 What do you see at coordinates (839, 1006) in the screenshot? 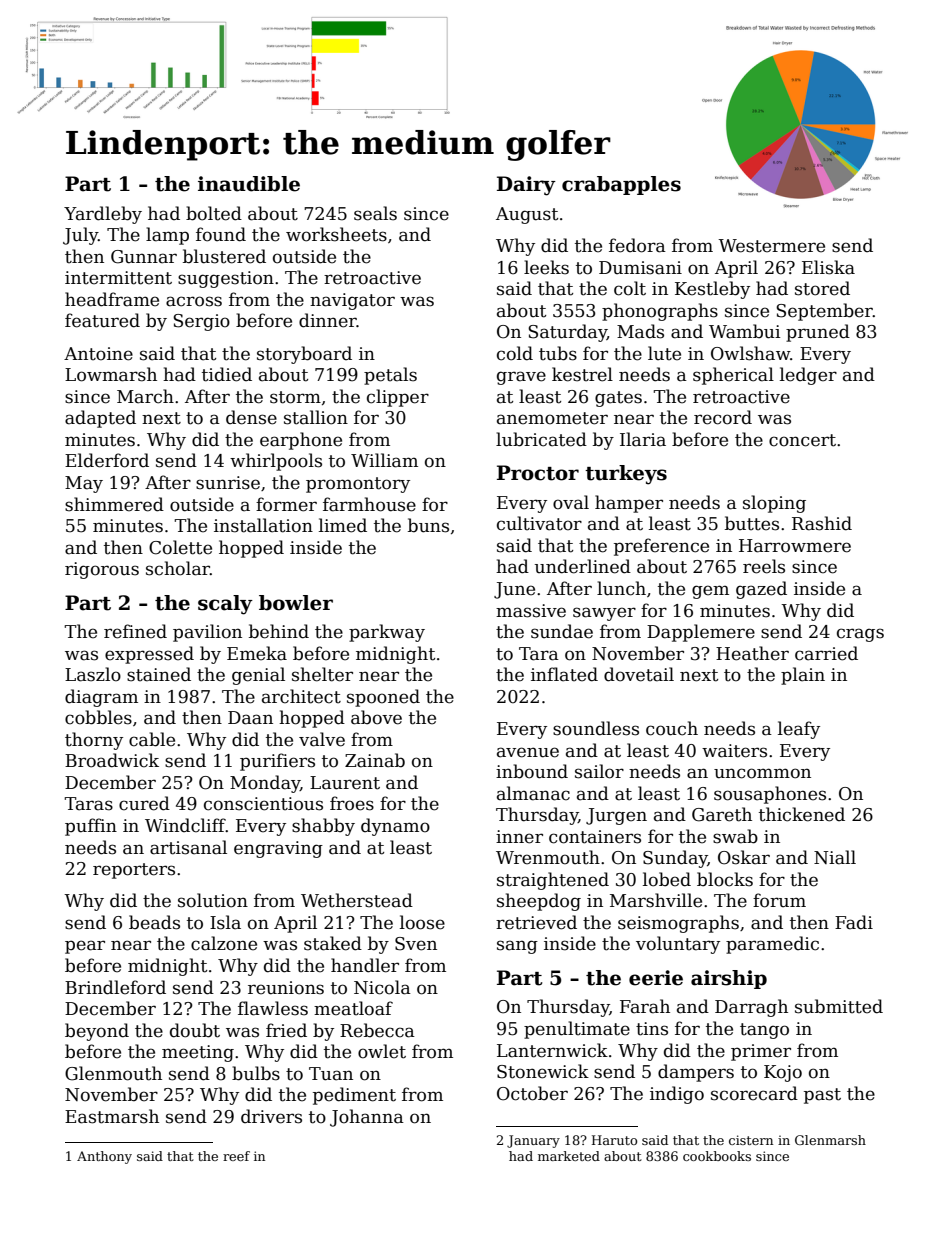
I see `submitted` at bounding box center [839, 1006].
